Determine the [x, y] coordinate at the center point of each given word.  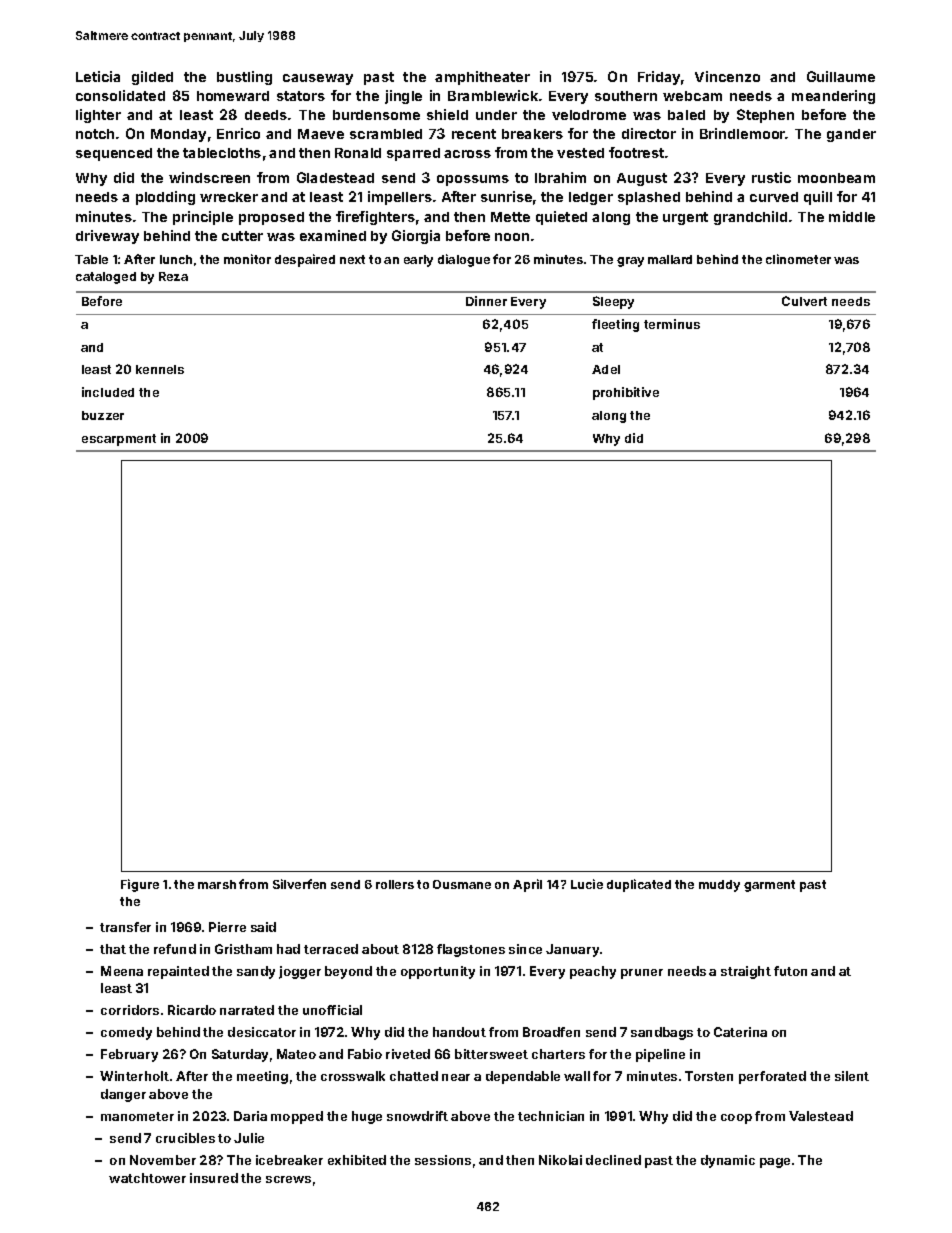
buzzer [103, 415]
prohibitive [626, 393]
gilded [152, 78]
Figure [140, 885]
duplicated [639, 885]
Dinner [486, 301]
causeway [318, 79]
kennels [160, 369]
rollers [395, 884]
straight [746, 972]
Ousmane [462, 884]
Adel [606, 369]
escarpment [119, 440]
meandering [833, 97]
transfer [125, 927]
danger [123, 1095]
